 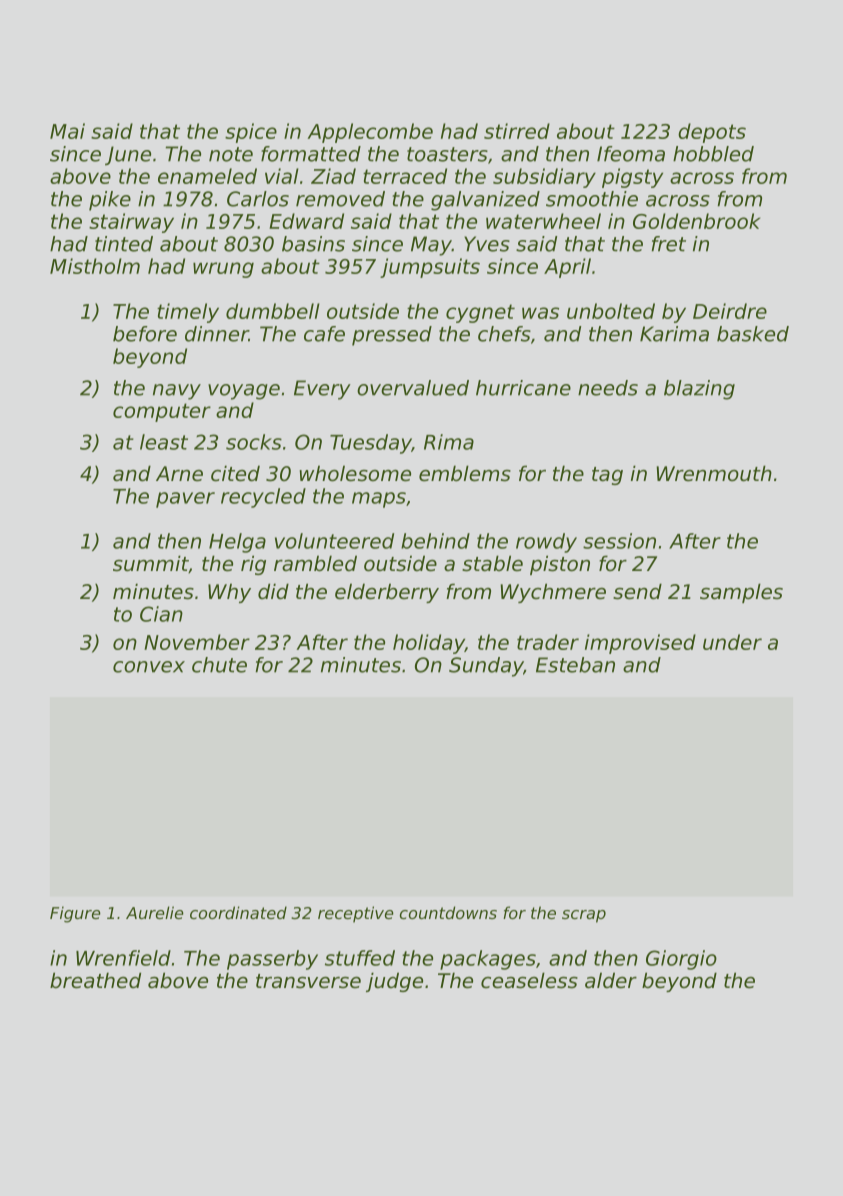 What do you see at coordinates (149, 667) in the screenshot?
I see `convex` at bounding box center [149, 667].
